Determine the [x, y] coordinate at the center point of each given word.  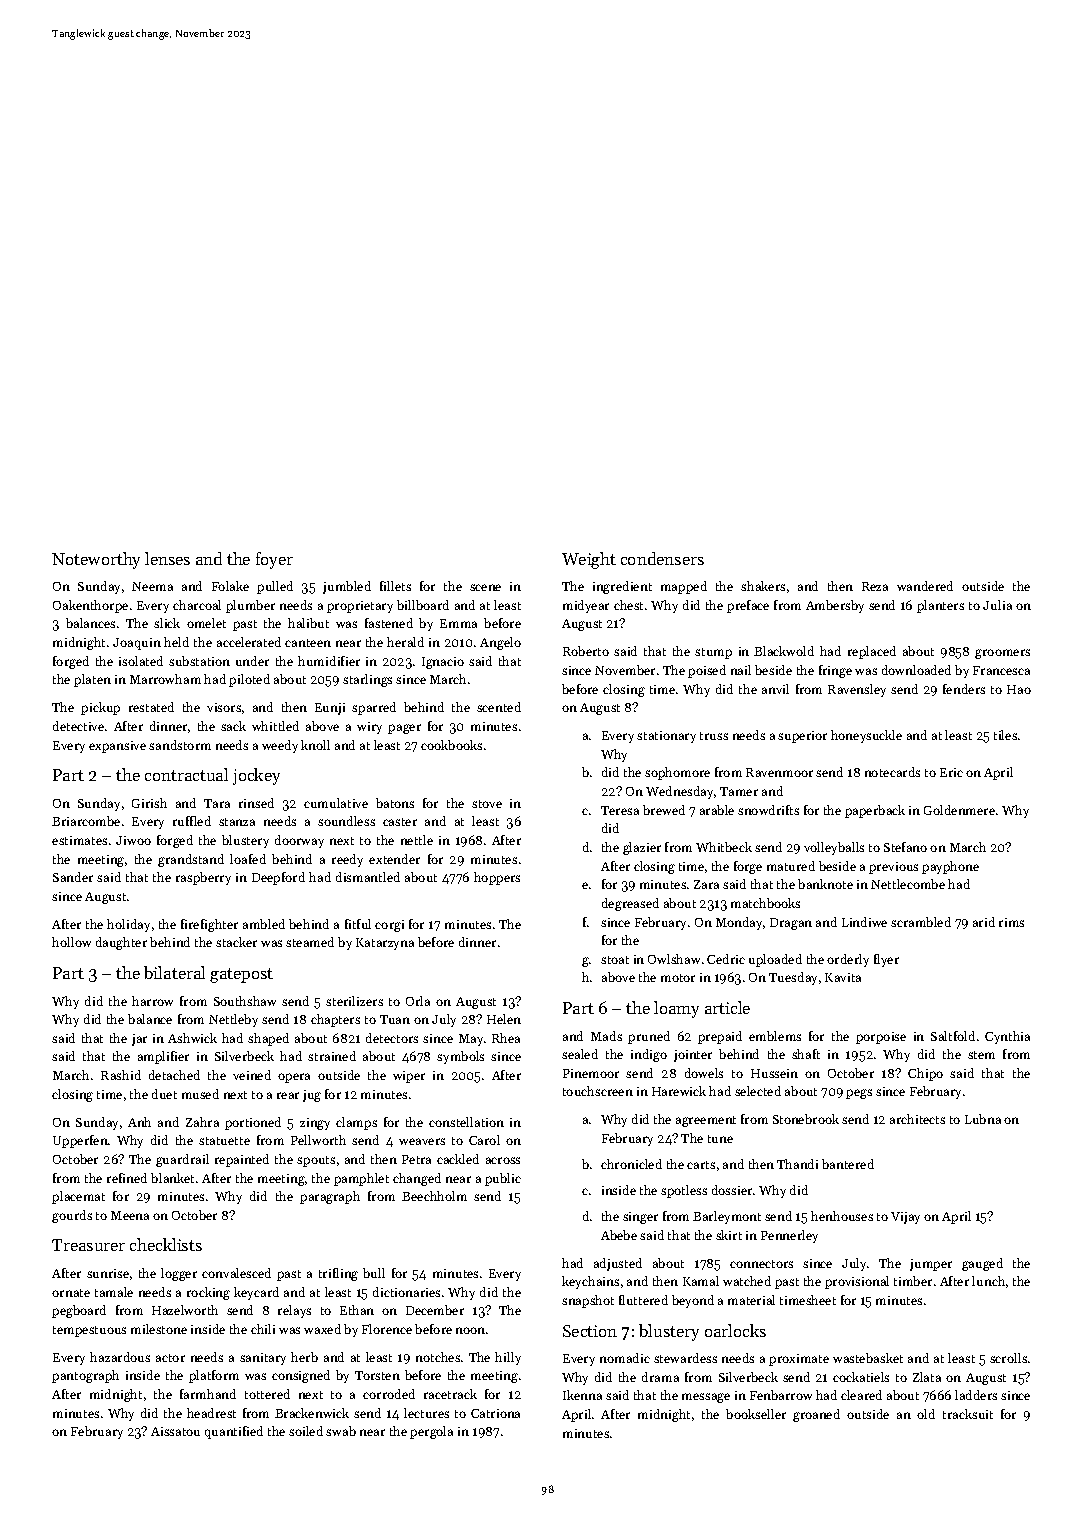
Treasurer [88, 1245]
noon [470, 1330]
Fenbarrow [781, 1395]
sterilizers [354, 1001]
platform [214, 1376]
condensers [662, 558]
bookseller [756, 1414]
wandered [925, 586]
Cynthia [1007, 1037]
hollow [71, 942]
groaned [816, 1415]
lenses [167, 558]
